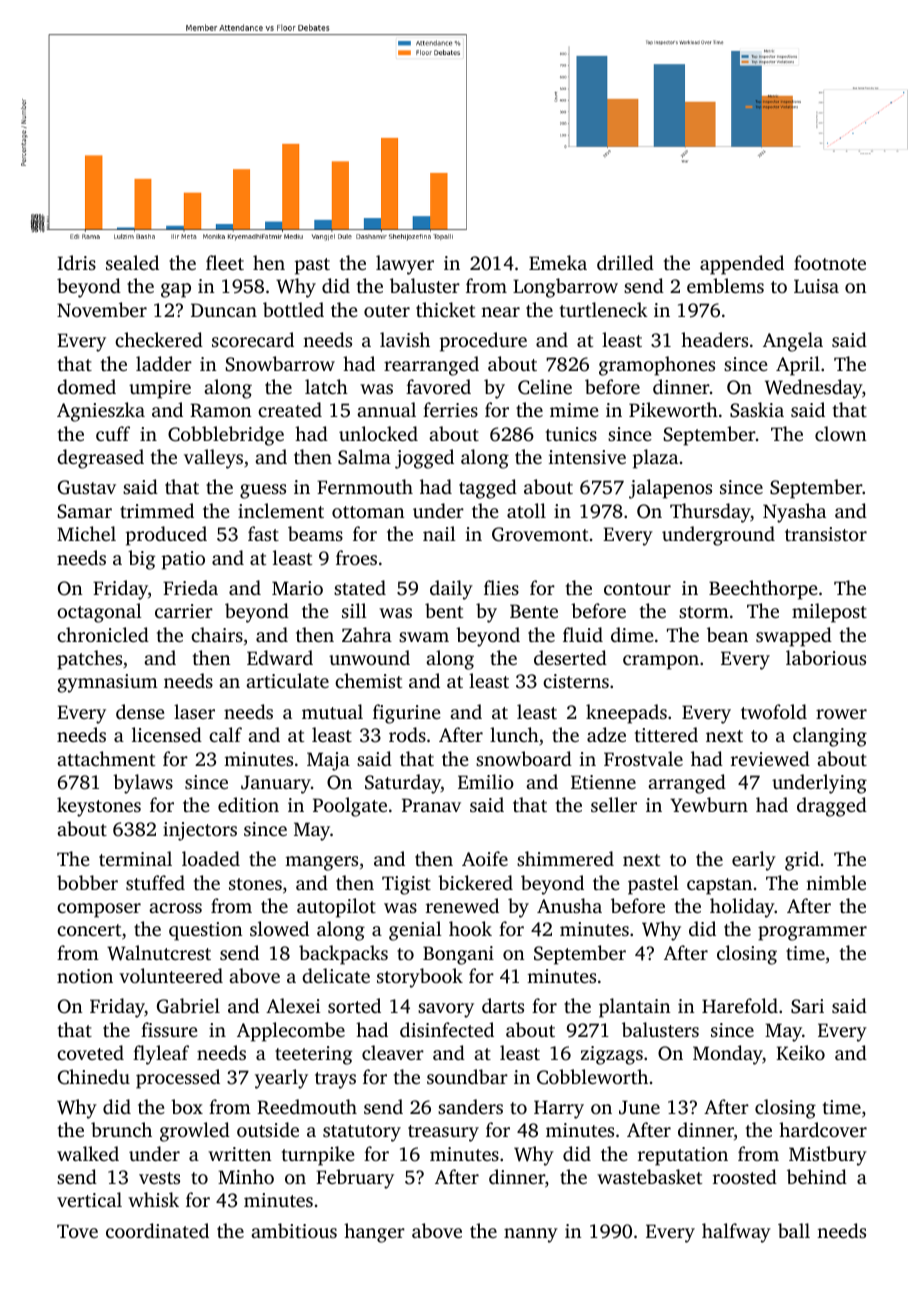 The image size is (924, 1308). What do you see at coordinates (673, 409) in the screenshot?
I see `Pikeworth` at bounding box center [673, 409].
